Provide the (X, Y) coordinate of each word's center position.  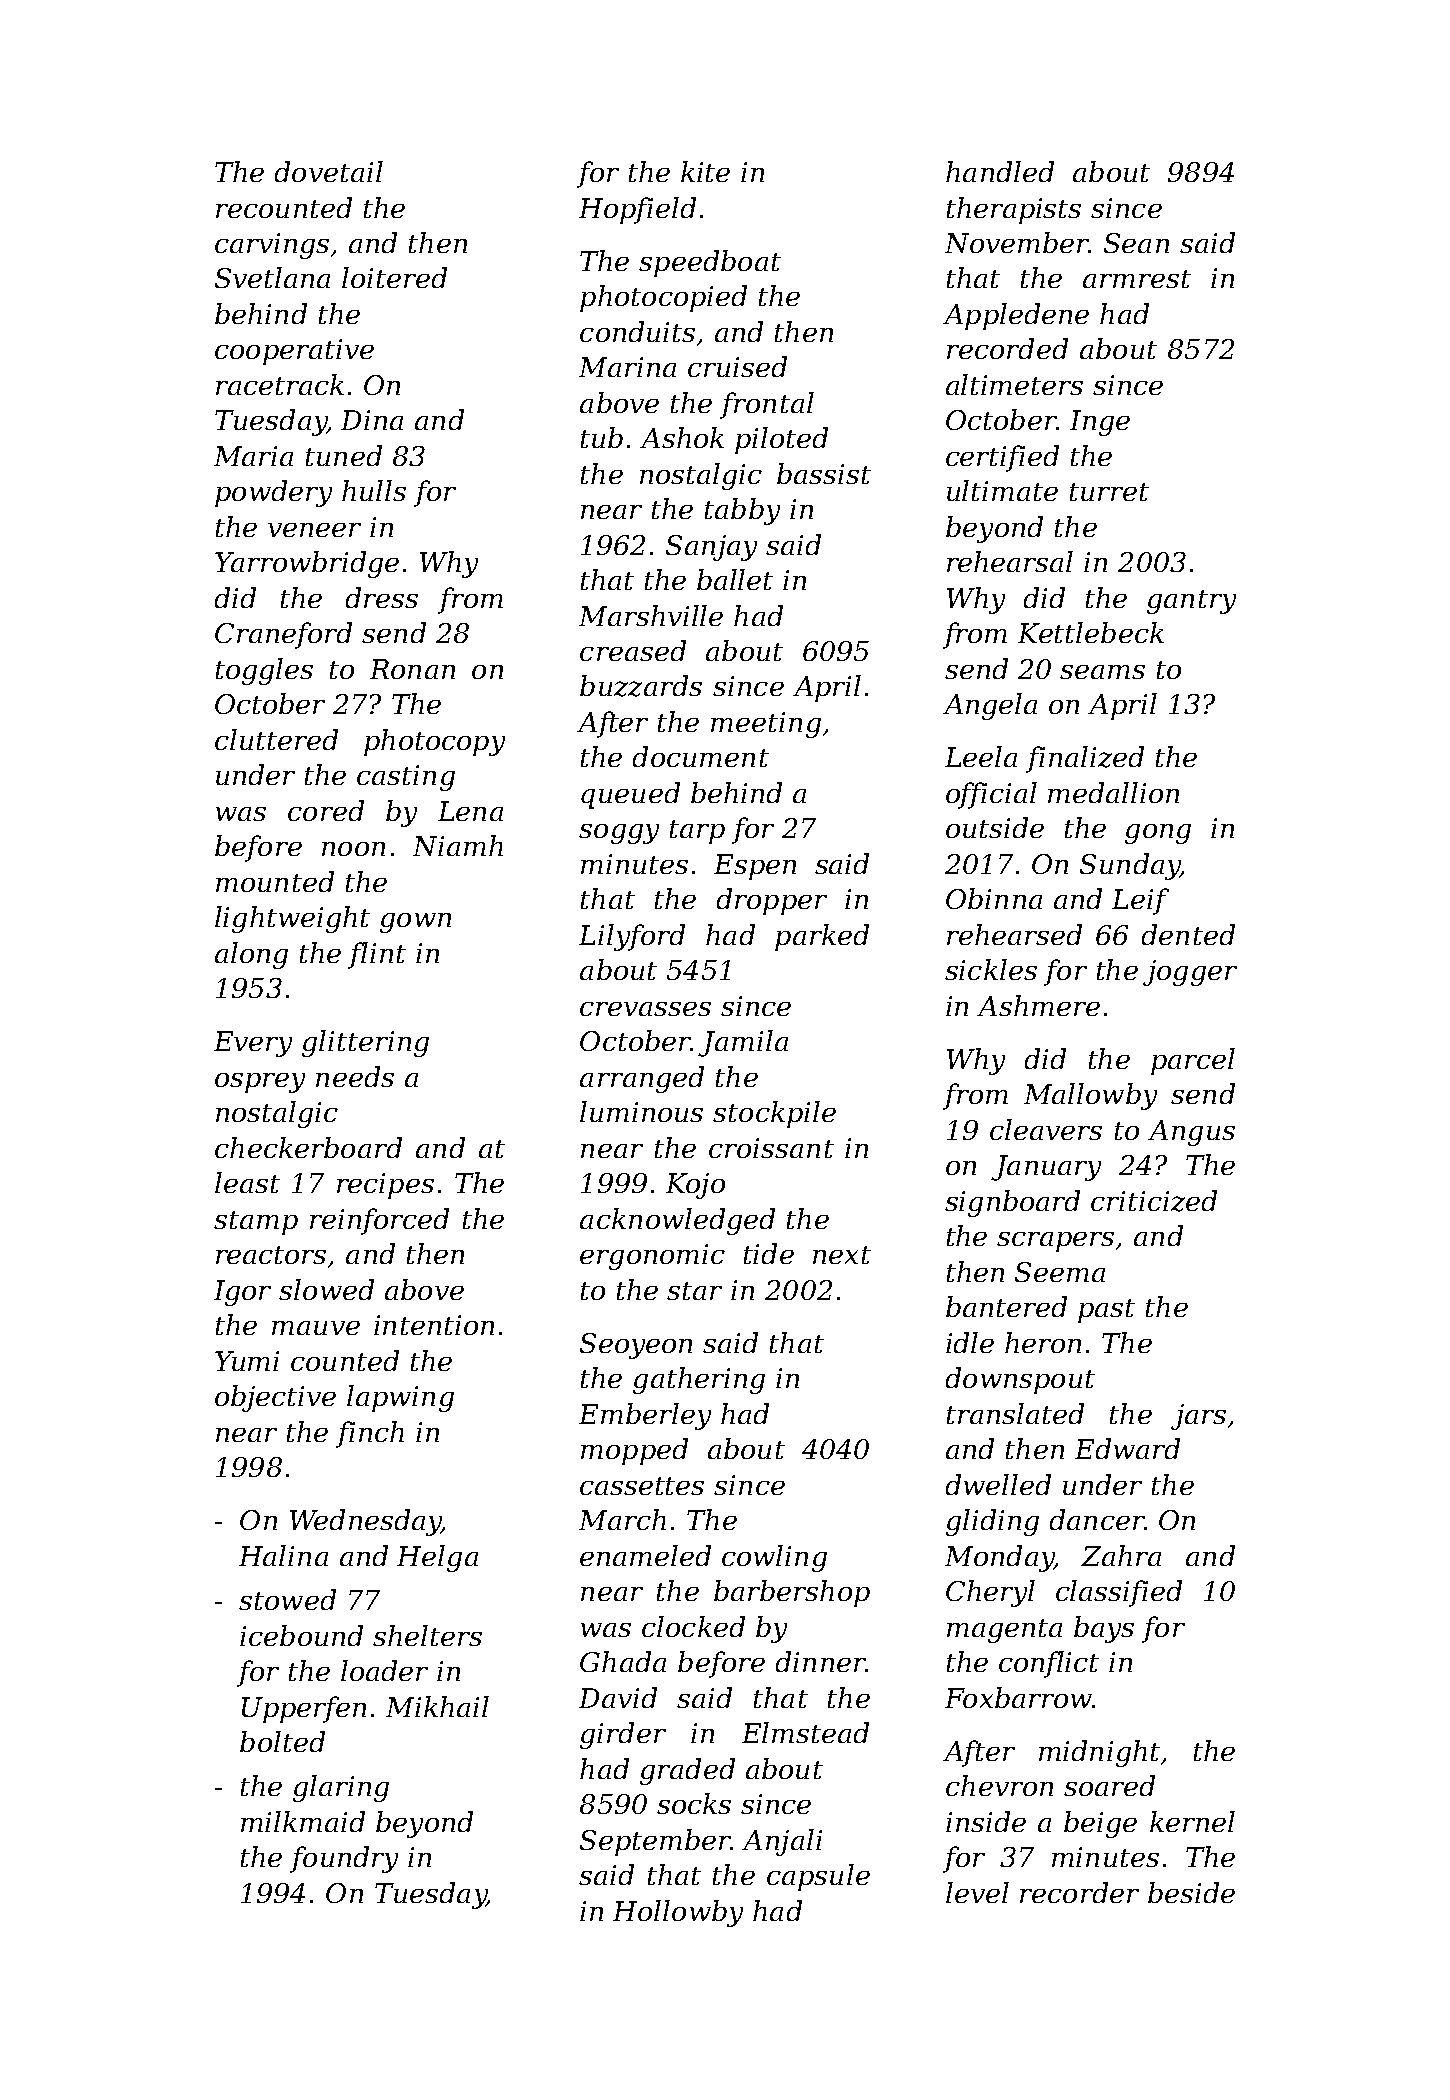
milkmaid (303, 1821)
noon (353, 849)
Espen (755, 867)
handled (1000, 171)
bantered (1006, 1306)
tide (769, 1253)
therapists (1014, 210)
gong (1158, 834)
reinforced (379, 1221)
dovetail (329, 171)
